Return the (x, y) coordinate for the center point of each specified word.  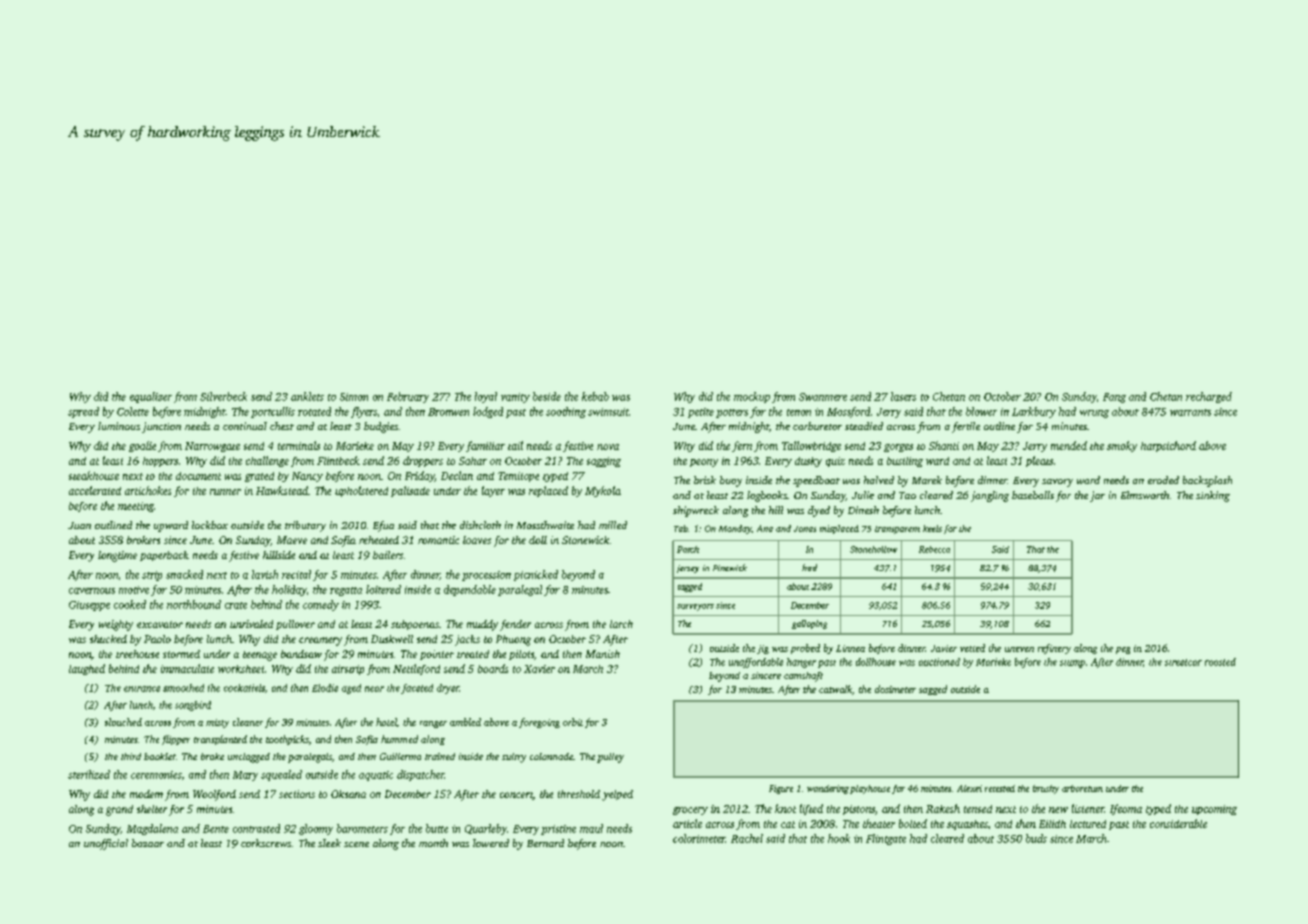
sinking (1213, 496)
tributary (305, 526)
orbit (573, 722)
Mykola (603, 491)
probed (805, 649)
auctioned (939, 662)
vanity (515, 398)
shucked (108, 639)
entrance (142, 689)
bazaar (148, 843)
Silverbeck (223, 396)
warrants (1190, 412)
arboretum (1082, 788)
